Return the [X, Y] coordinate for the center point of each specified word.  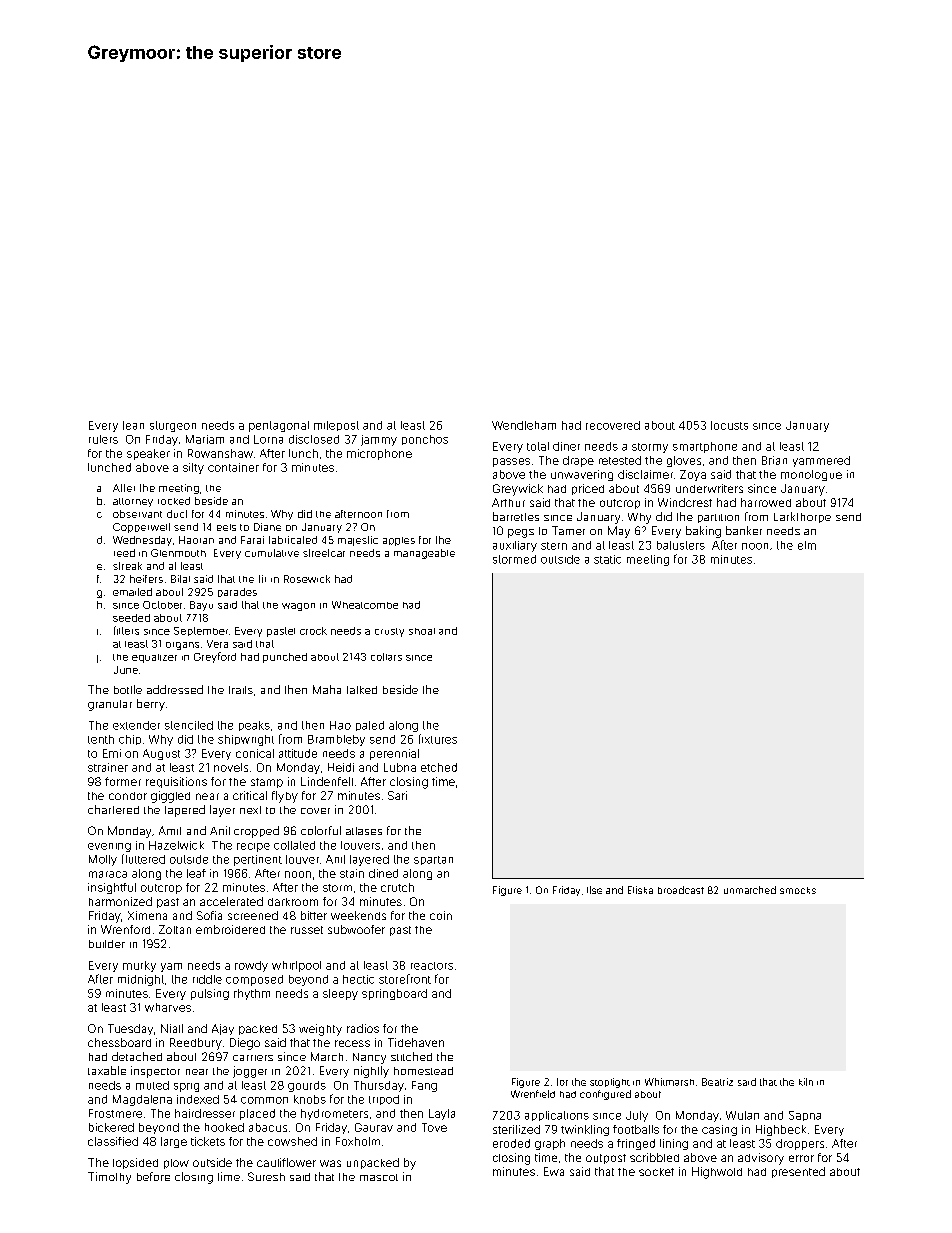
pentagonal [279, 426]
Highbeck [781, 1130]
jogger [250, 1072]
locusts [729, 425]
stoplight [610, 1083]
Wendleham [524, 425]
